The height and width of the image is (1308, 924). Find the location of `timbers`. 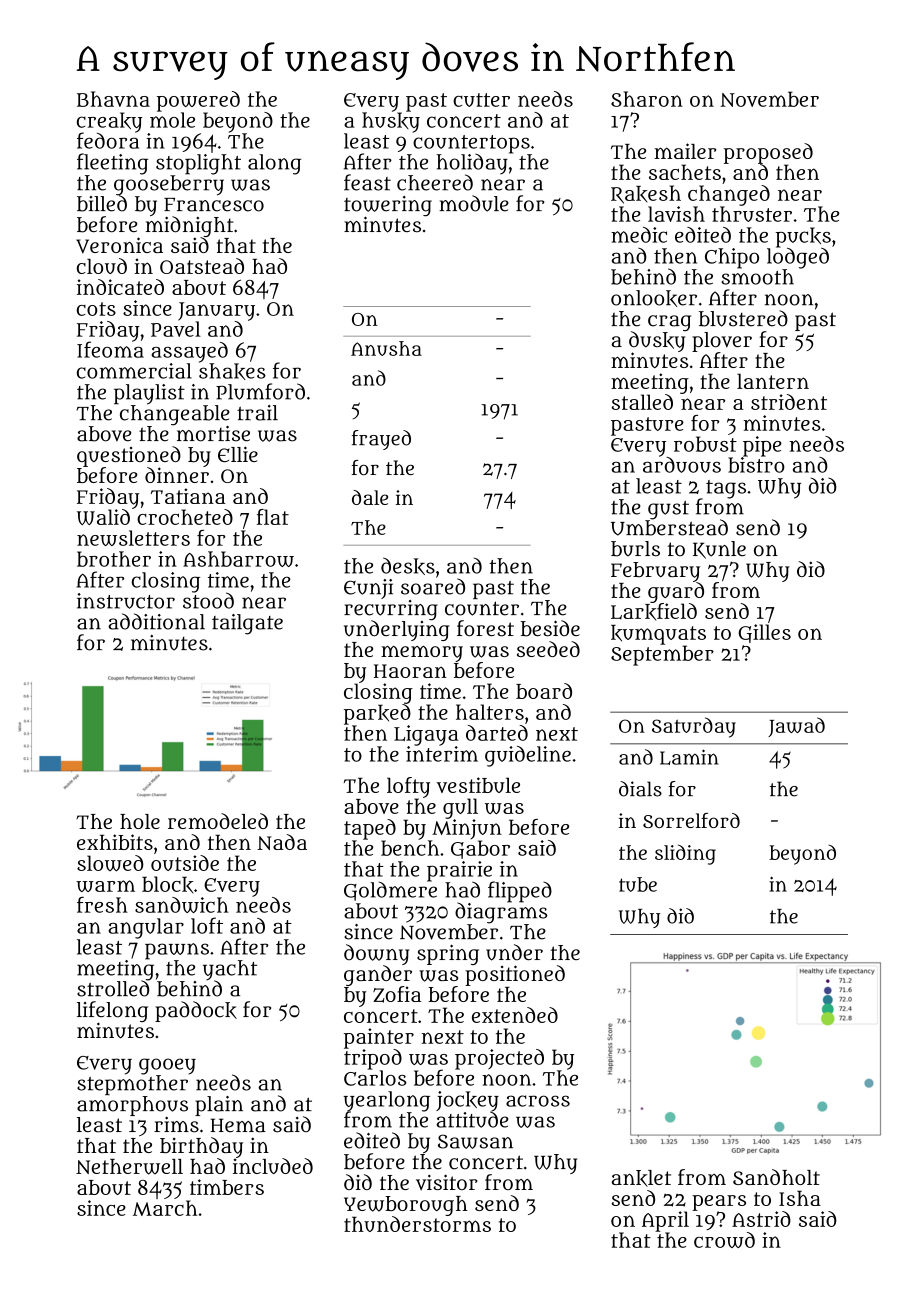

timbers is located at coordinates (227, 1187).
